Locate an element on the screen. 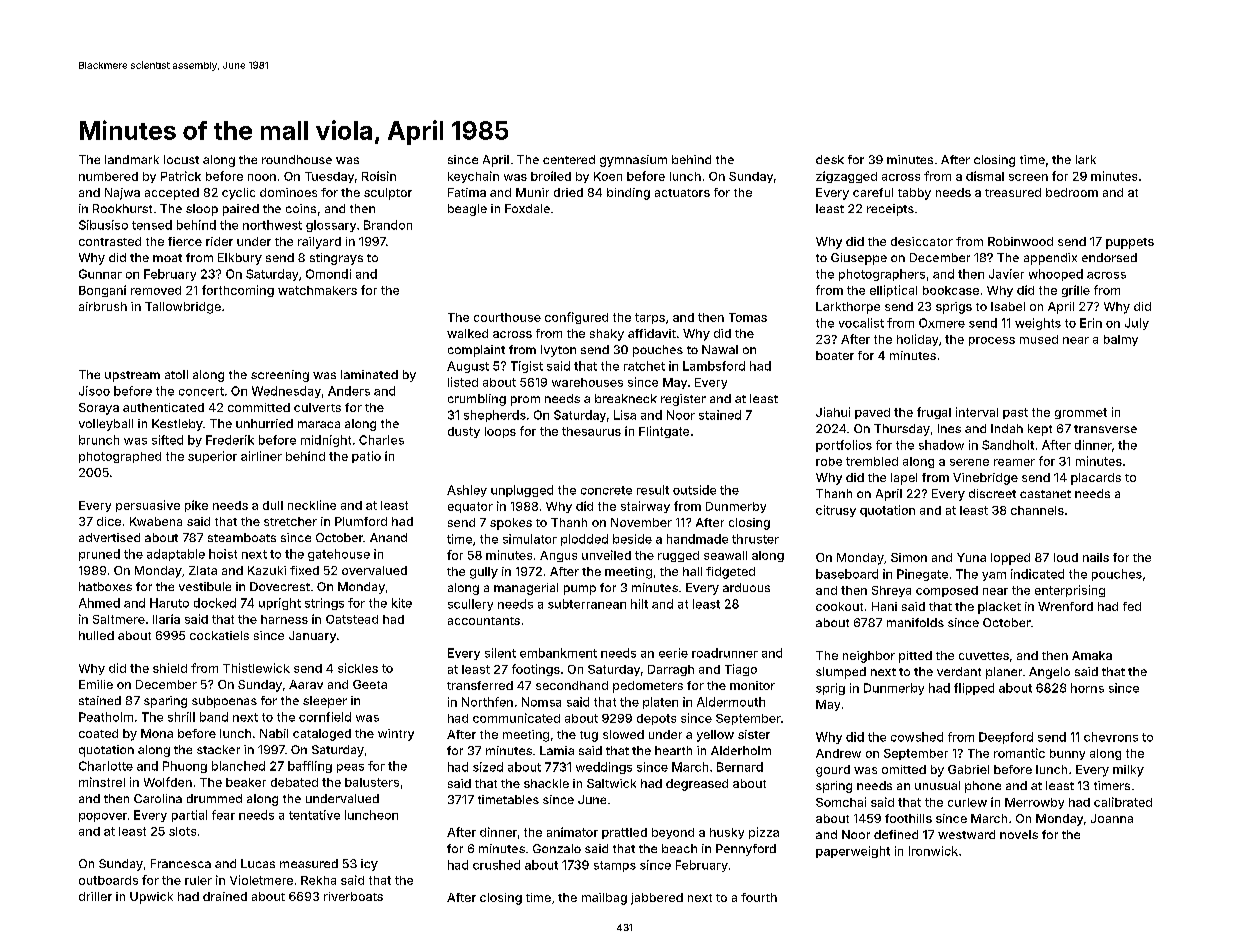  keychain is located at coordinates (473, 177).
